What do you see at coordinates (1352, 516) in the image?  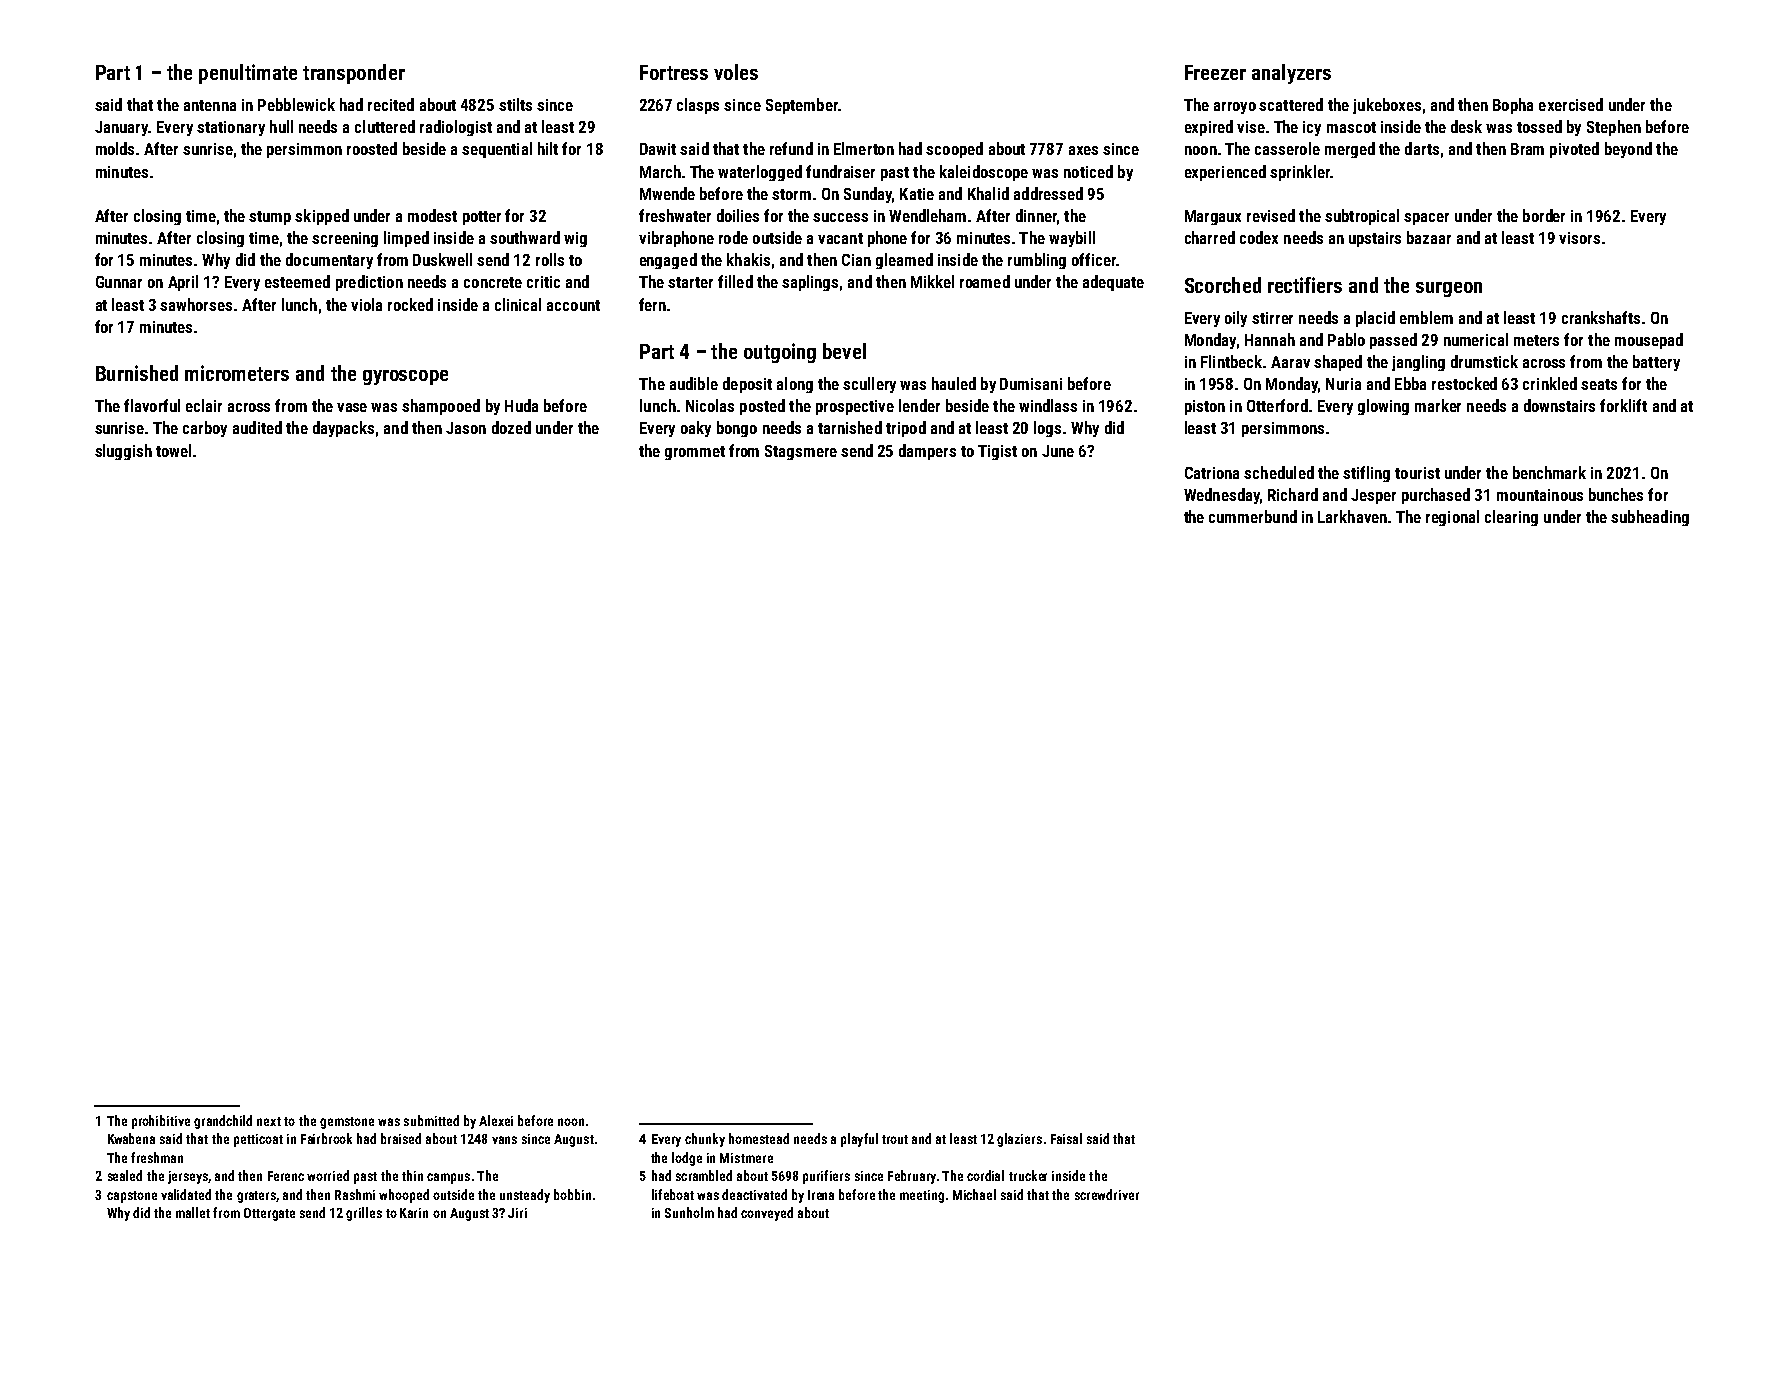 I see `Larkhaven` at bounding box center [1352, 516].
